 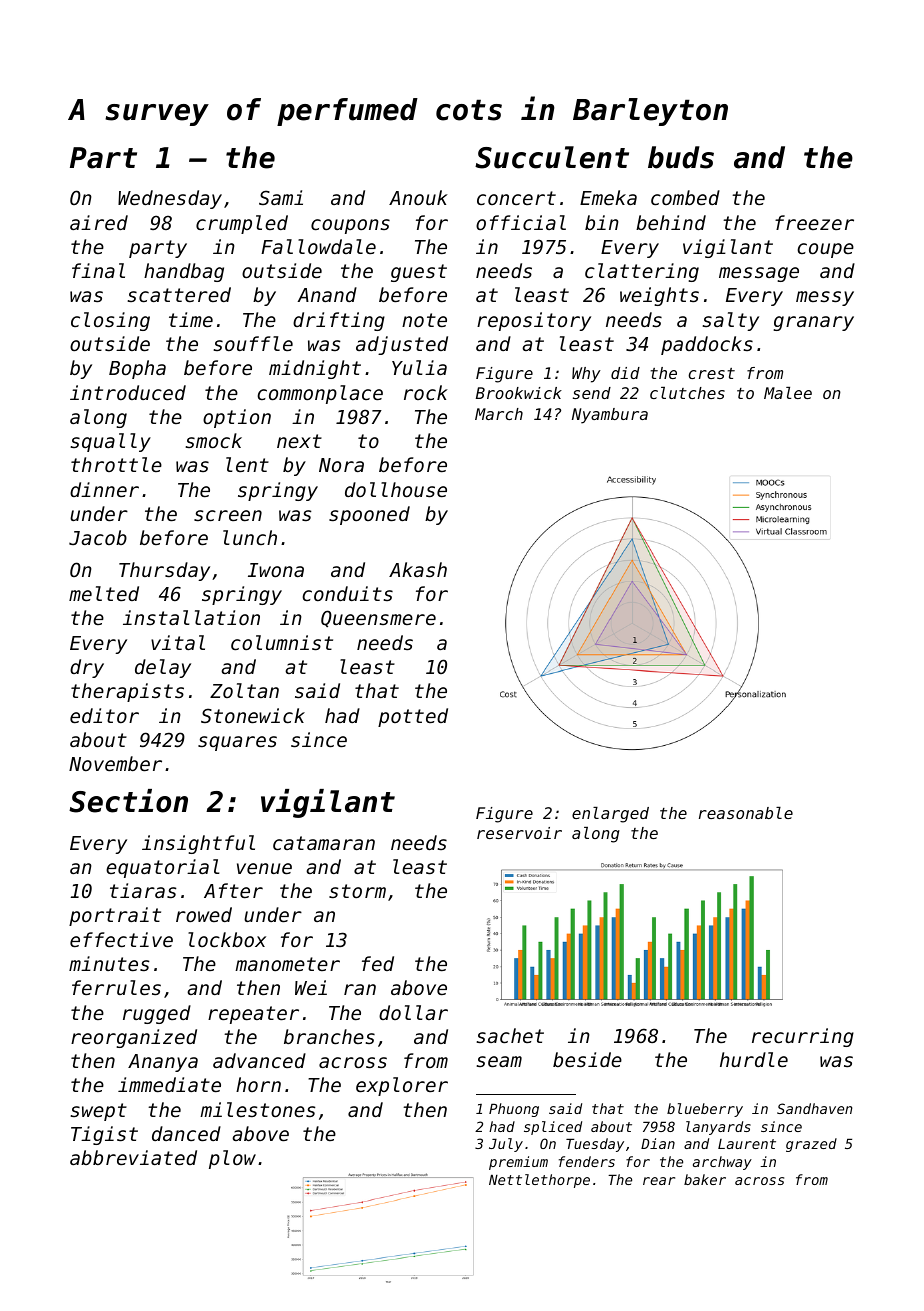 I want to click on clutches, so click(x=687, y=393).
